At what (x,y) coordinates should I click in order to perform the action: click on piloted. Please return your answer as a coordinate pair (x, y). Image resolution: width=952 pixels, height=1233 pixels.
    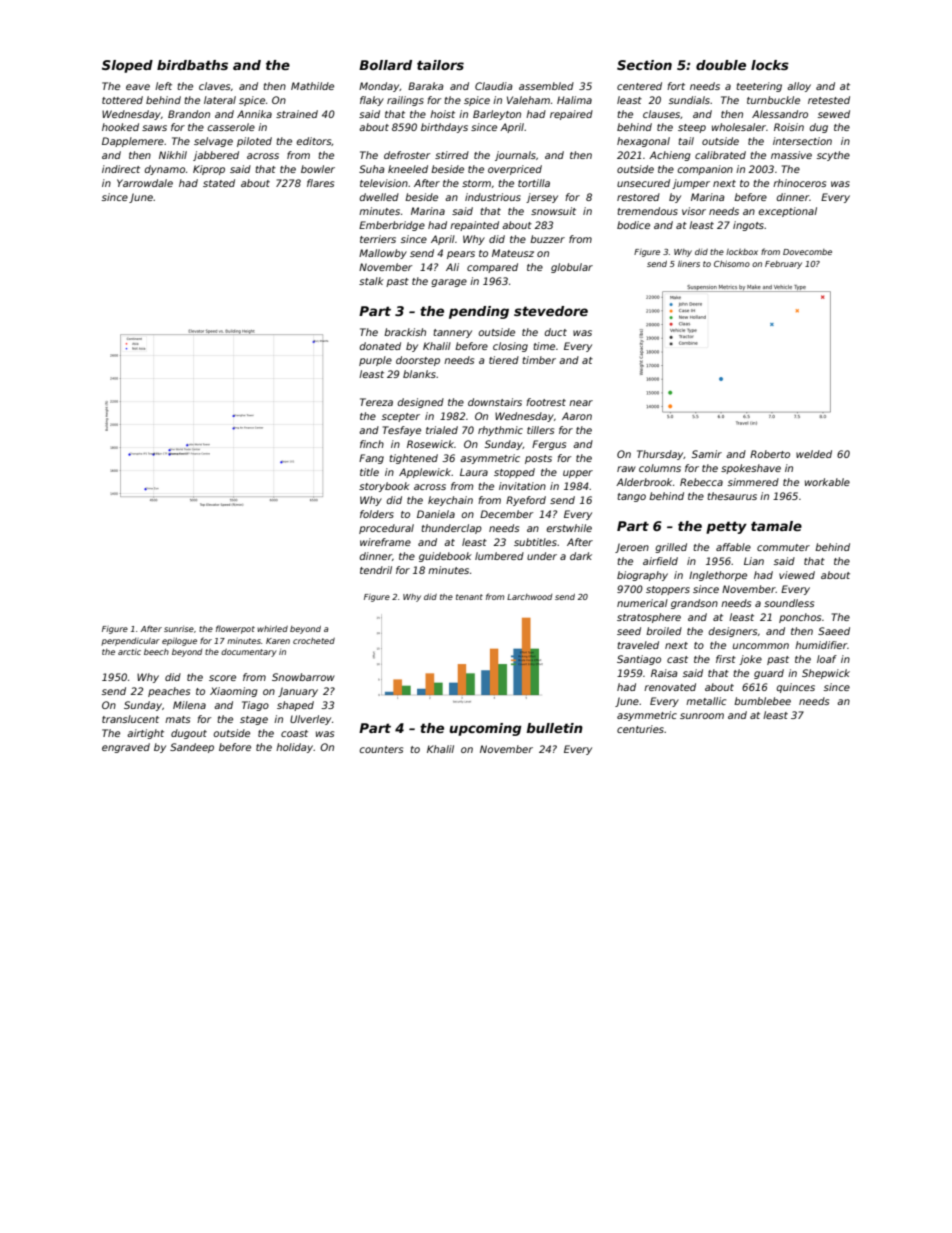
    Looking at the image, I should click on (254, 142).
